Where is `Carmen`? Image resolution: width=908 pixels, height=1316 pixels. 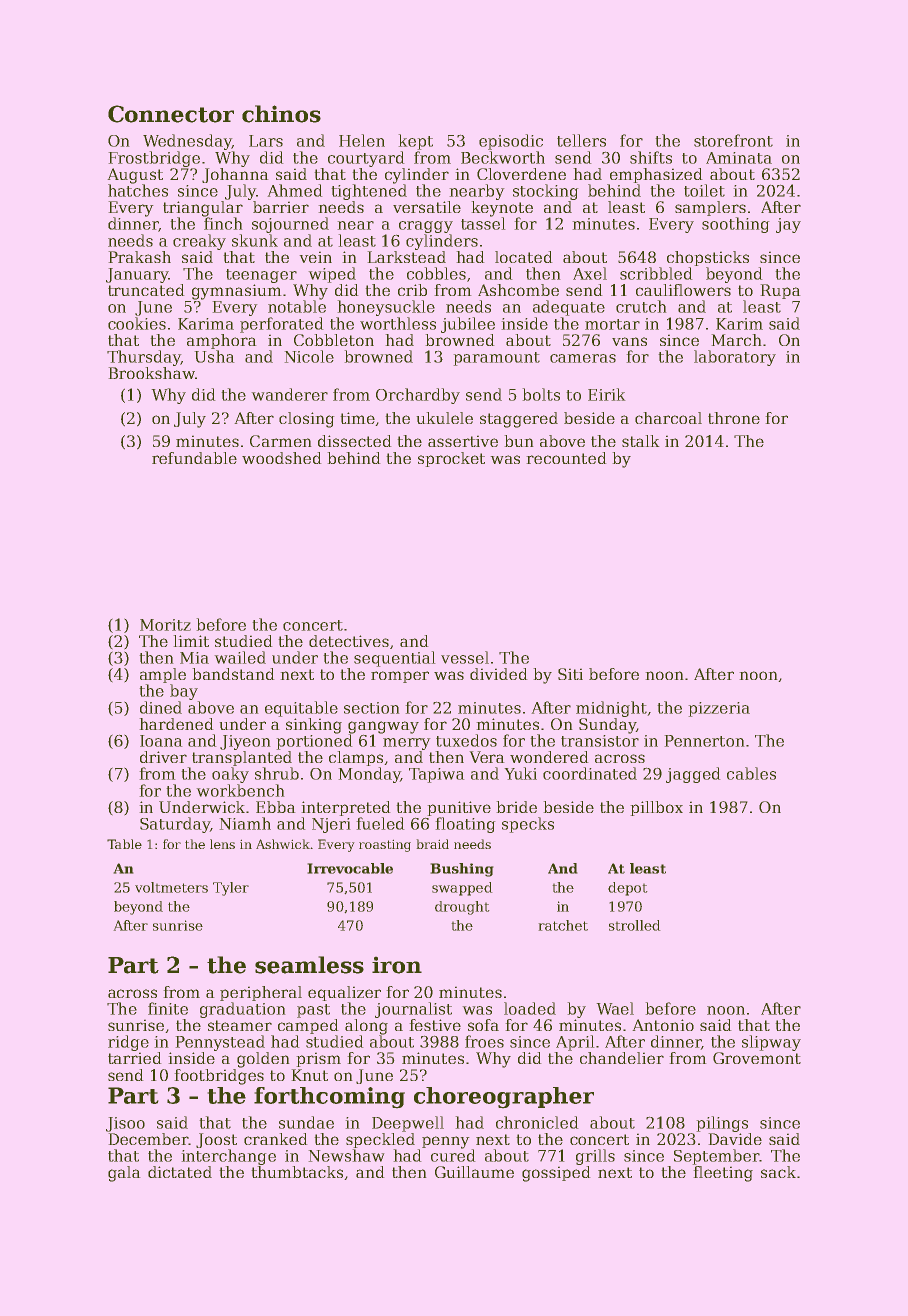 Carmen is located at coordinates (281, 441).
